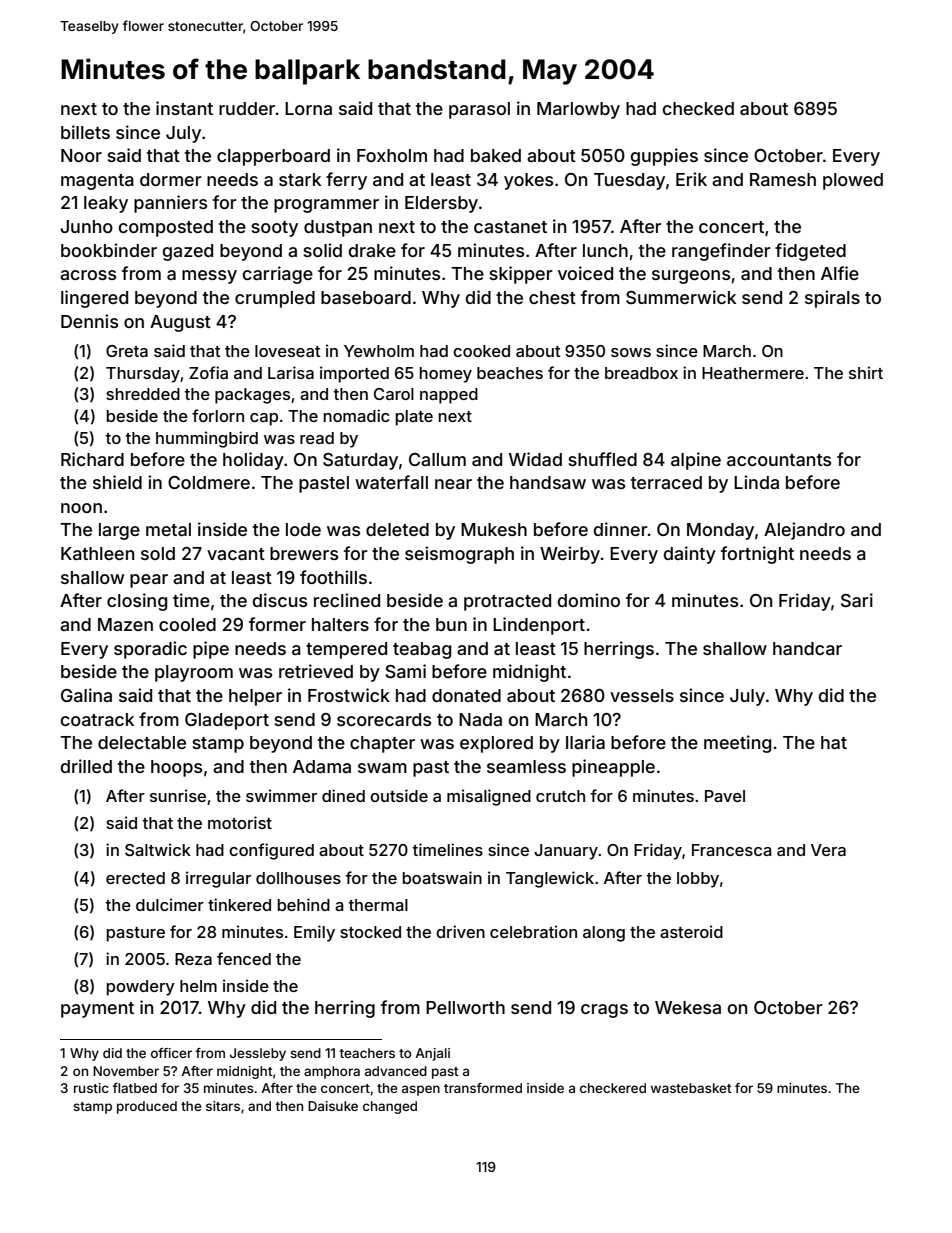 The height and width of the document is (1233, 952). What do you see at coordinates (691, 1088) in the document?
I see `wastebasket` at bounding box center [691, 1088].
